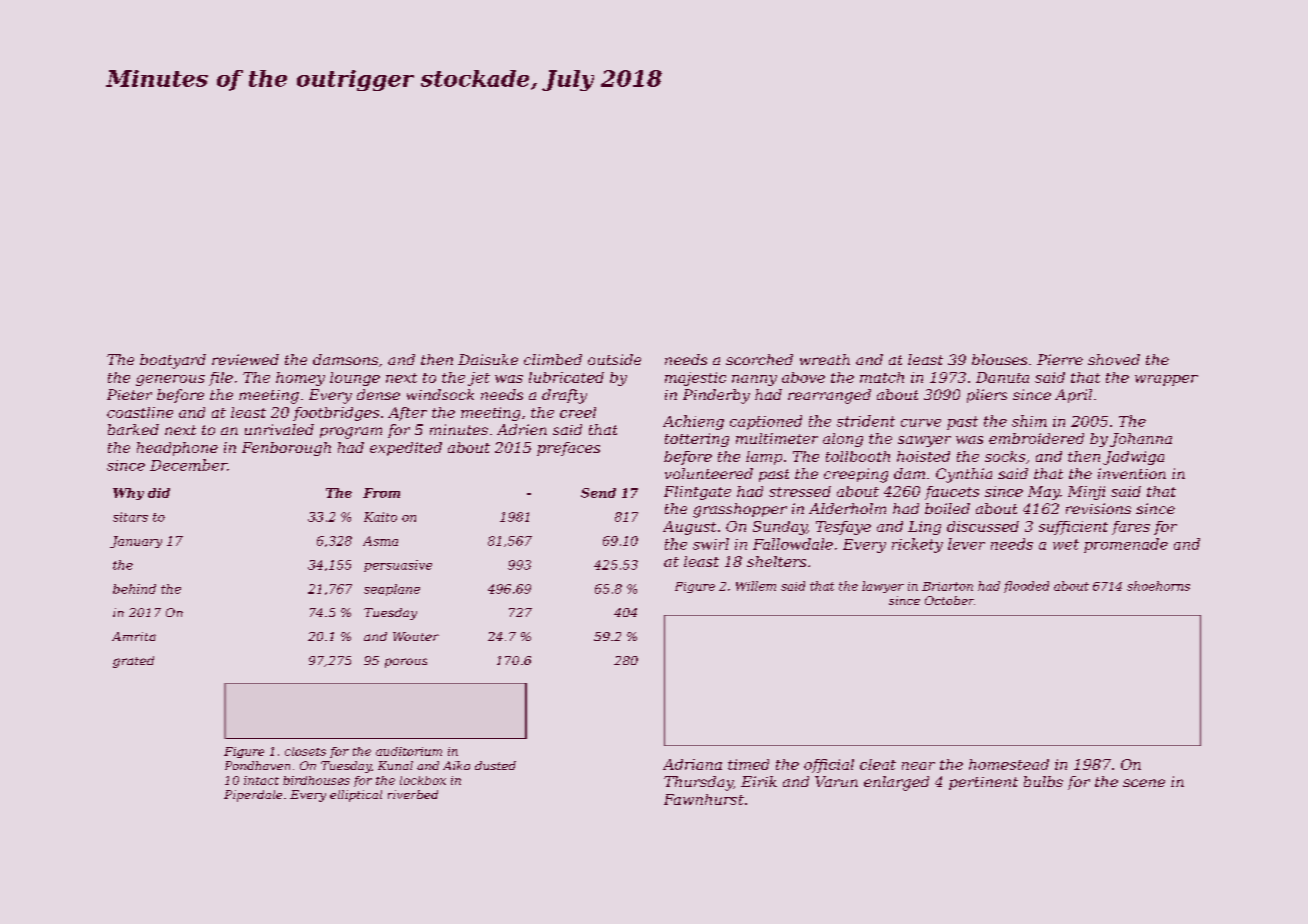 The width and height of the image is (1308, 924). I want to click on persuasive, so click(398, 566).
